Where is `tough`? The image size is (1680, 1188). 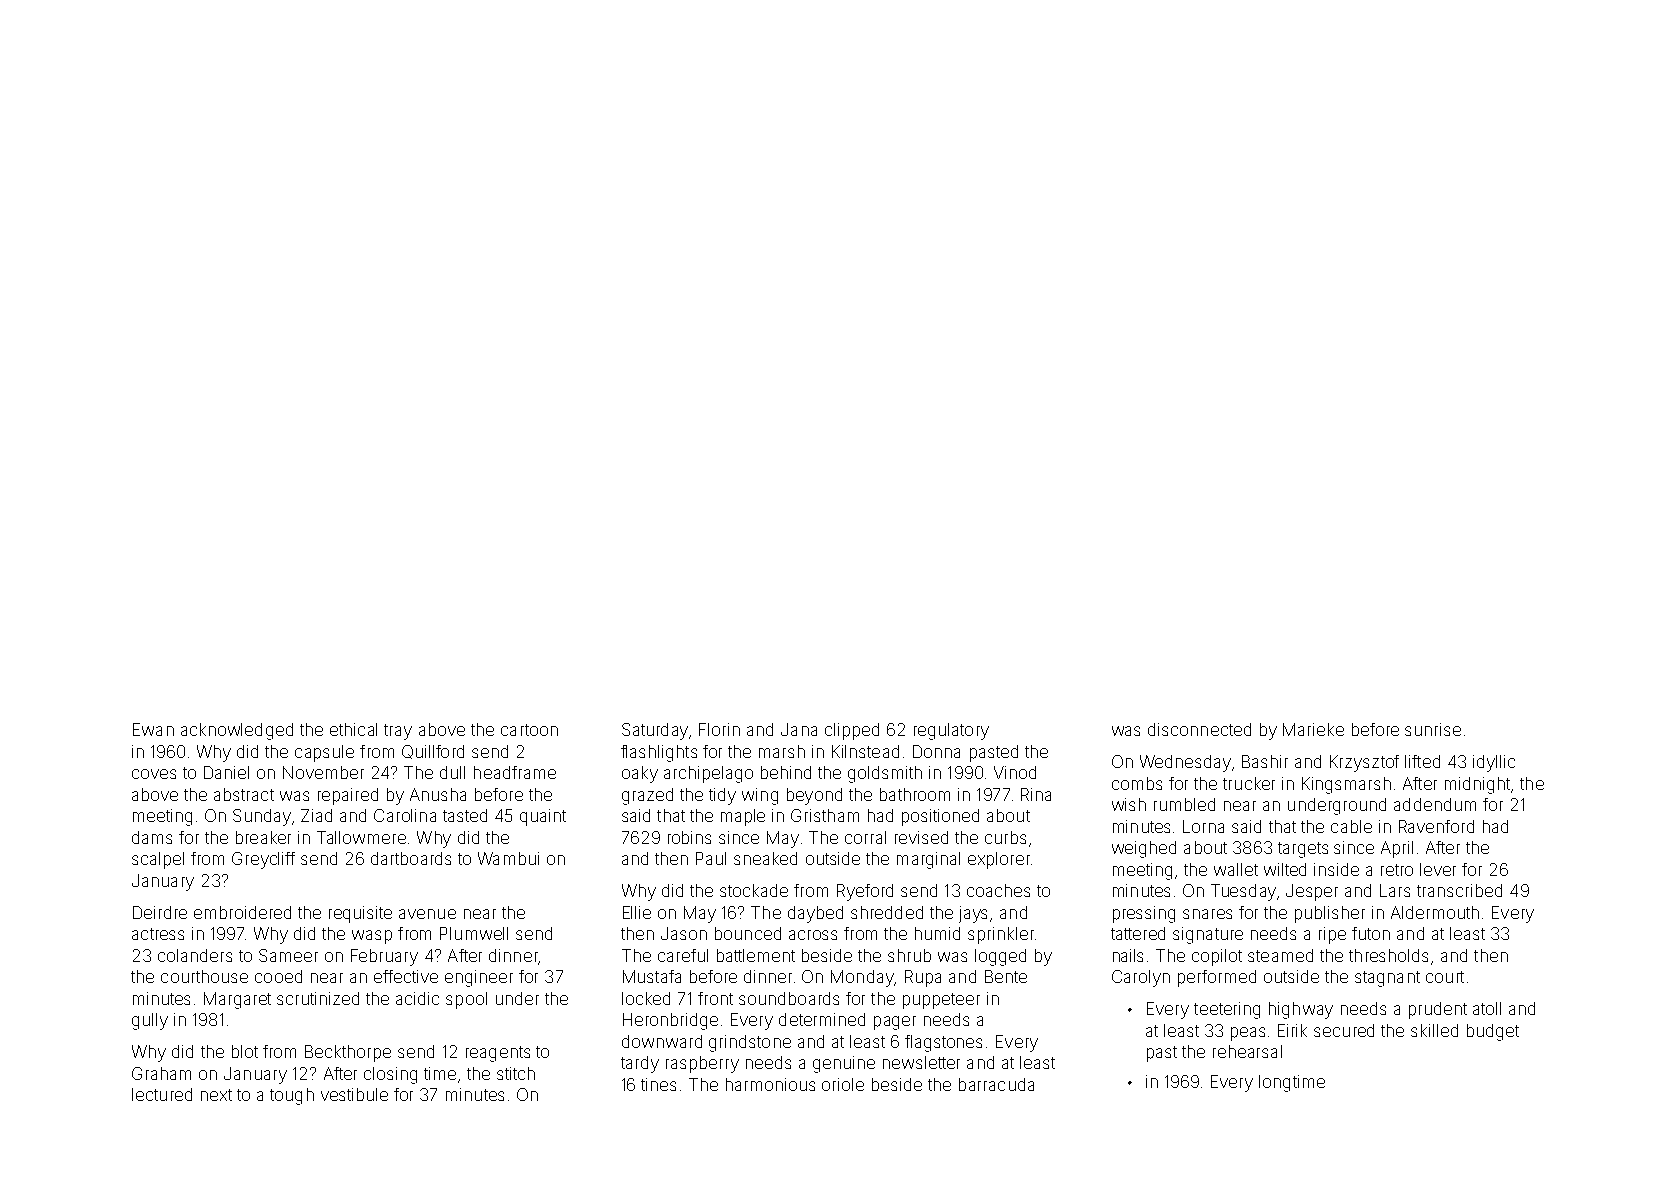 tough is located at coordinates (292, 1096).
